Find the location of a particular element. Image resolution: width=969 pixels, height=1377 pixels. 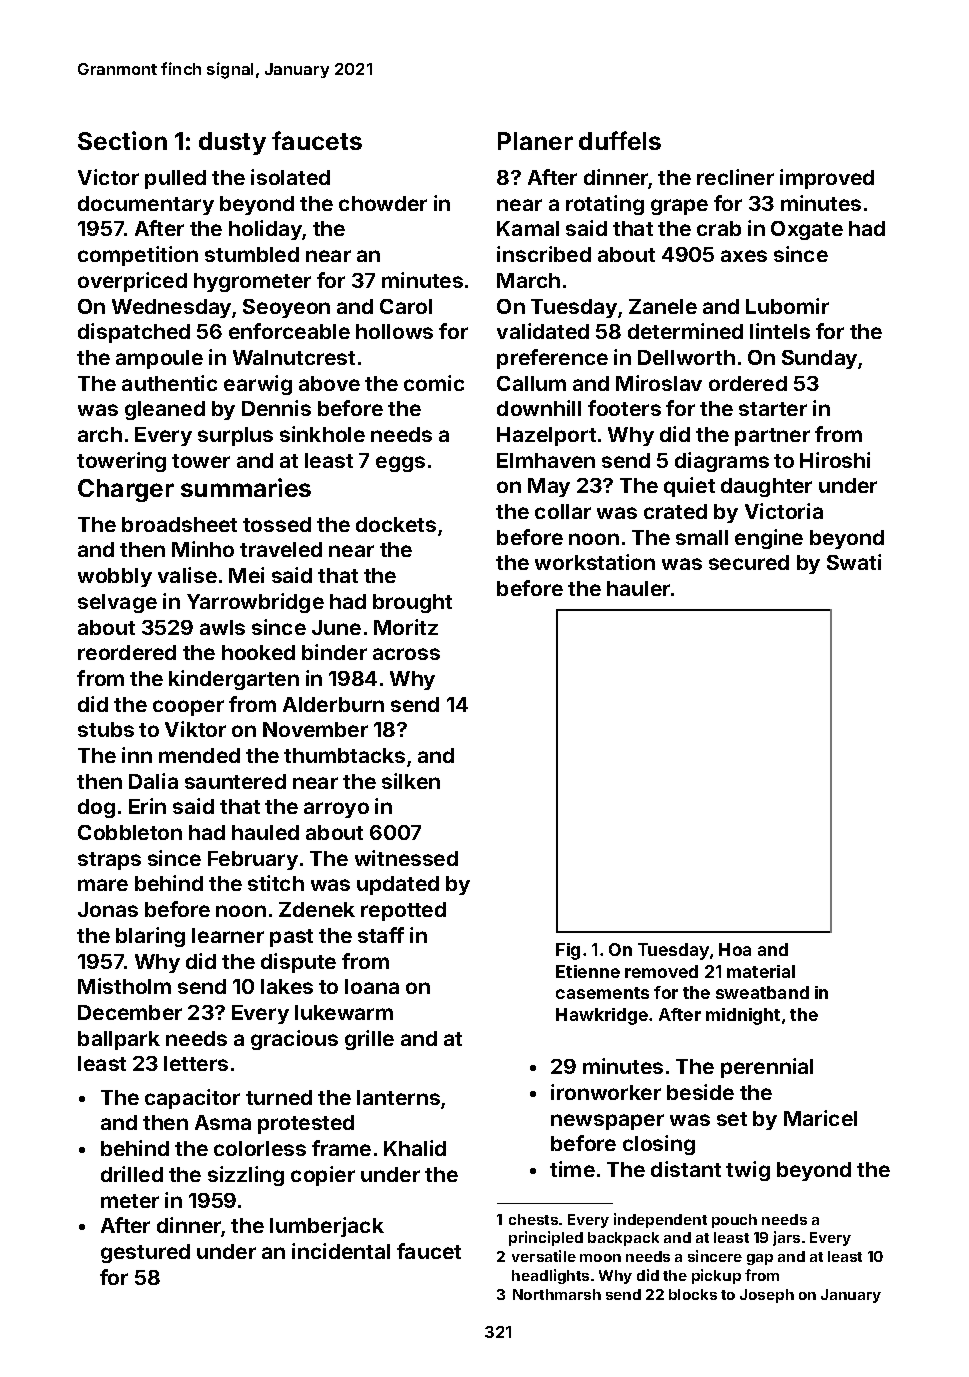

Dennis is located at coordinates (276, 408).
